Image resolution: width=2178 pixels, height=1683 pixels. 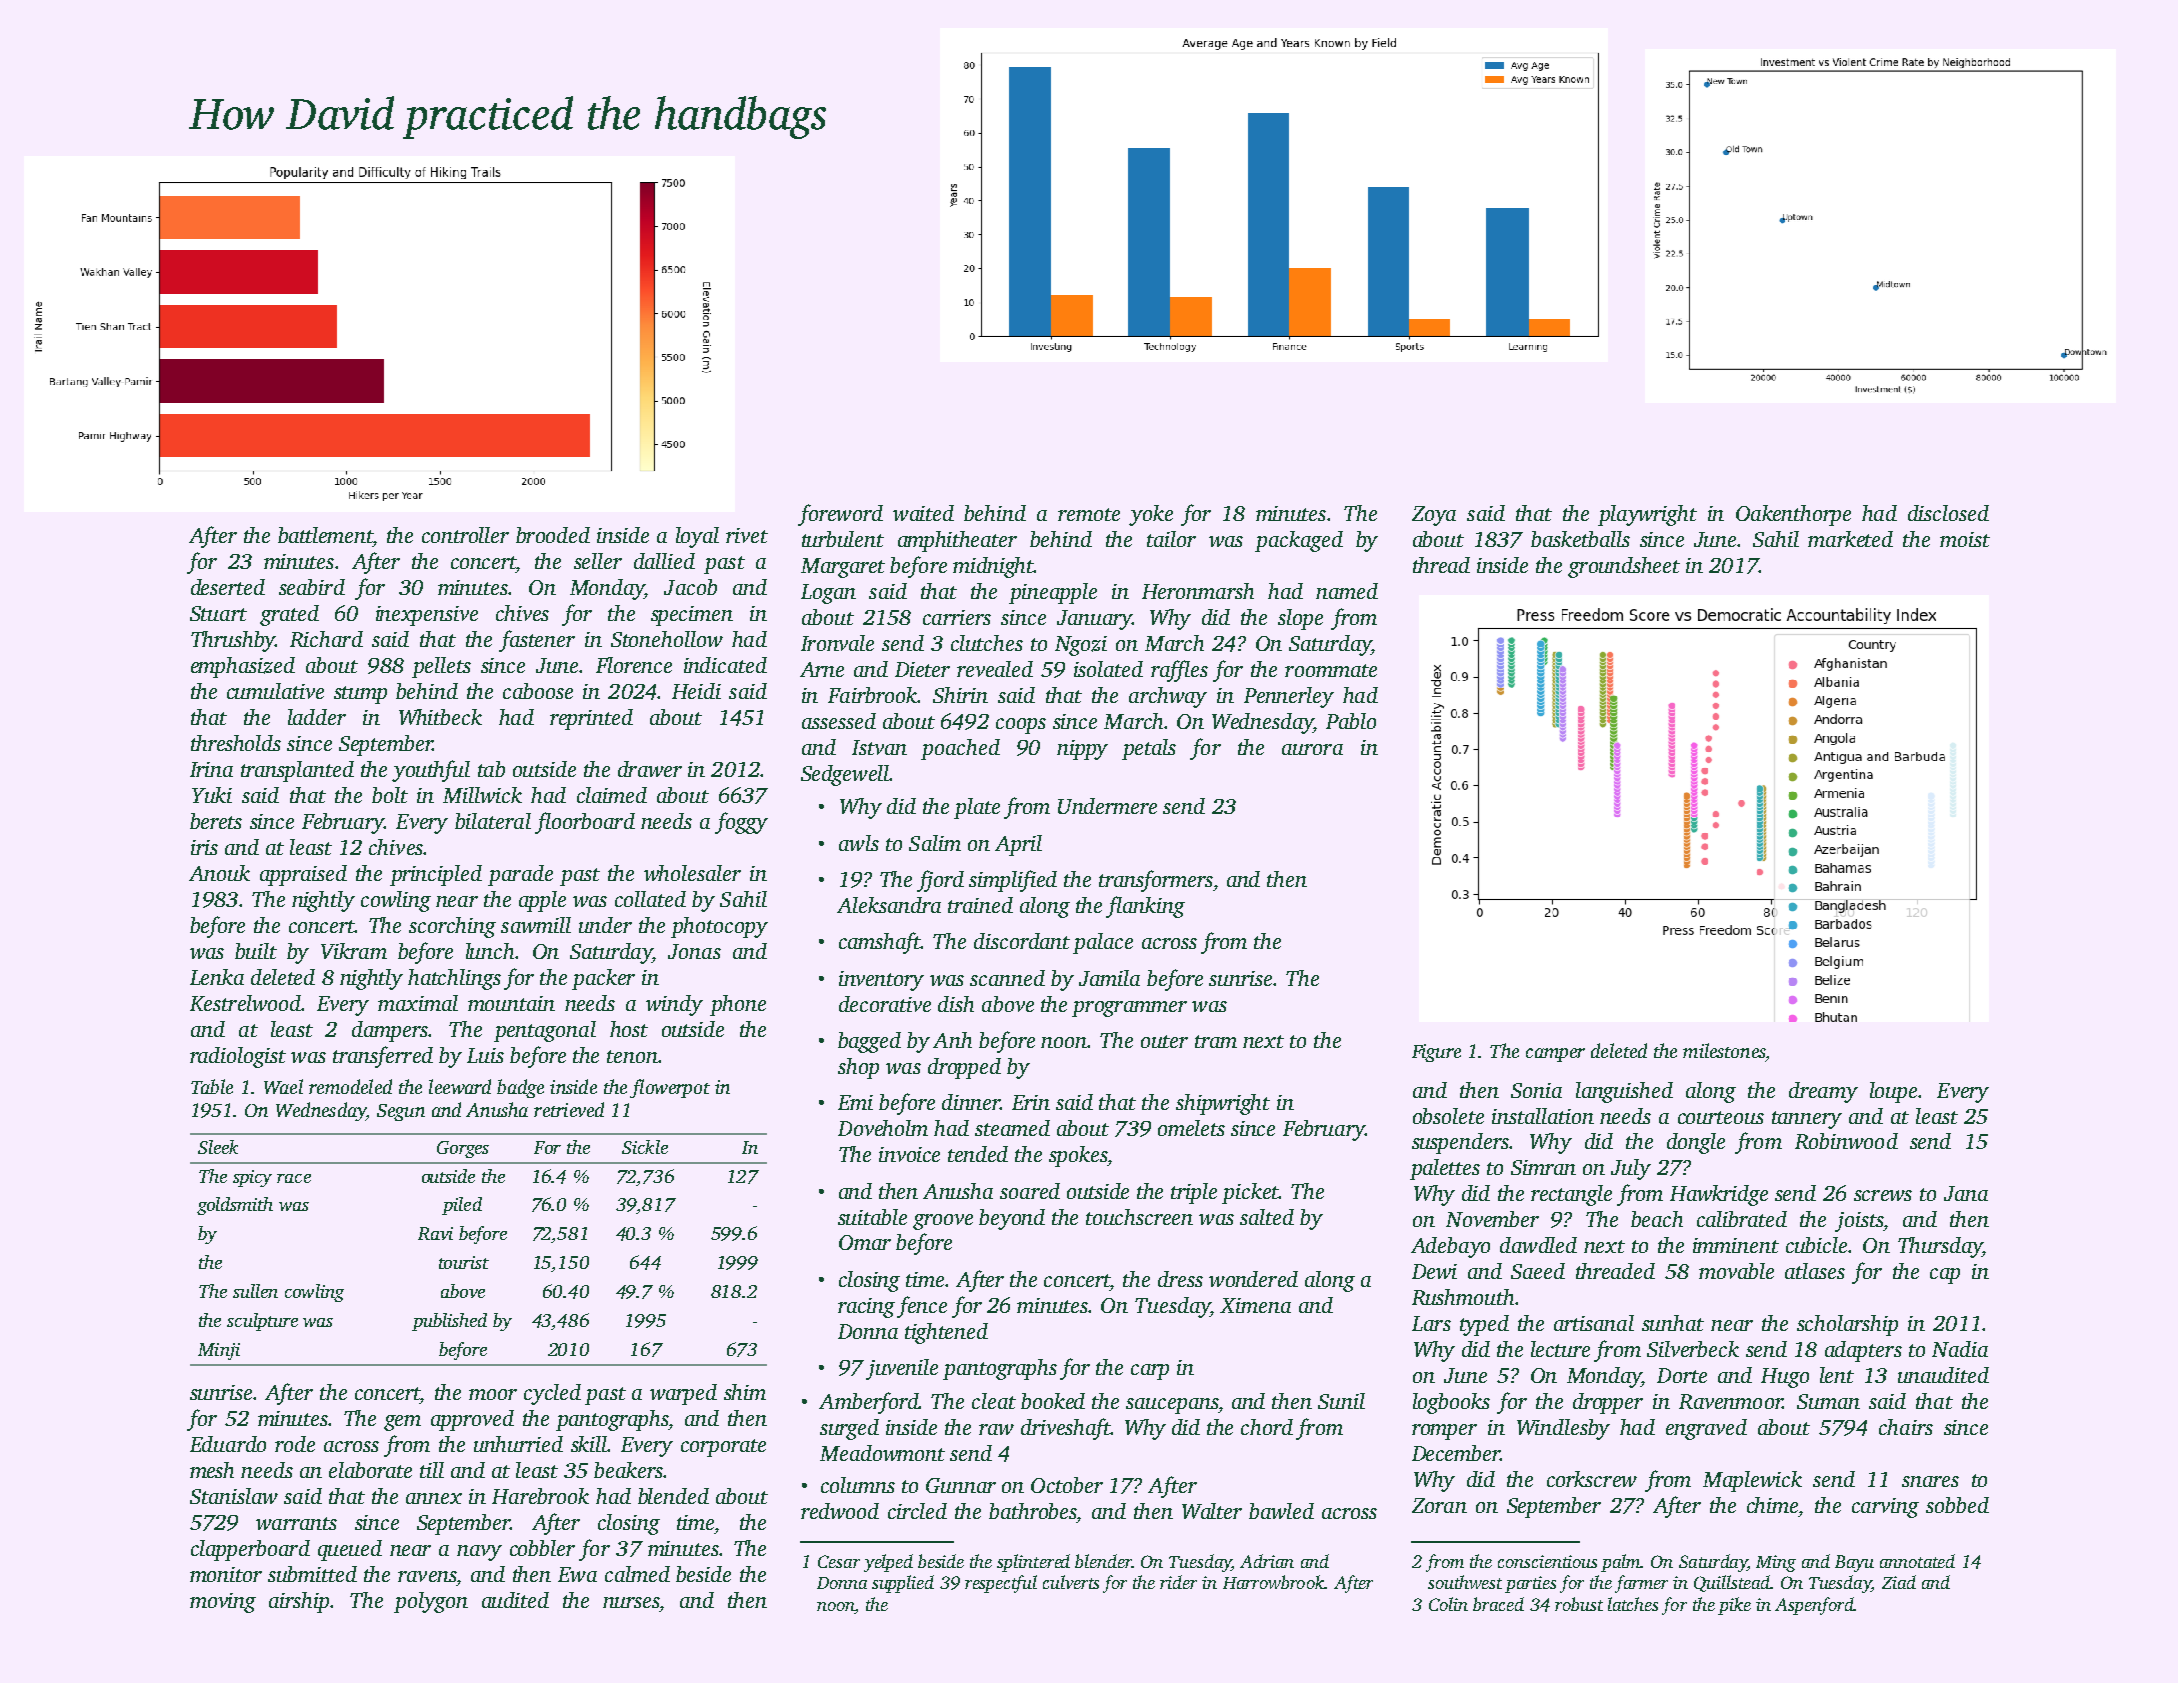 I want to click on aurora, so click(x=1312, y=749).
